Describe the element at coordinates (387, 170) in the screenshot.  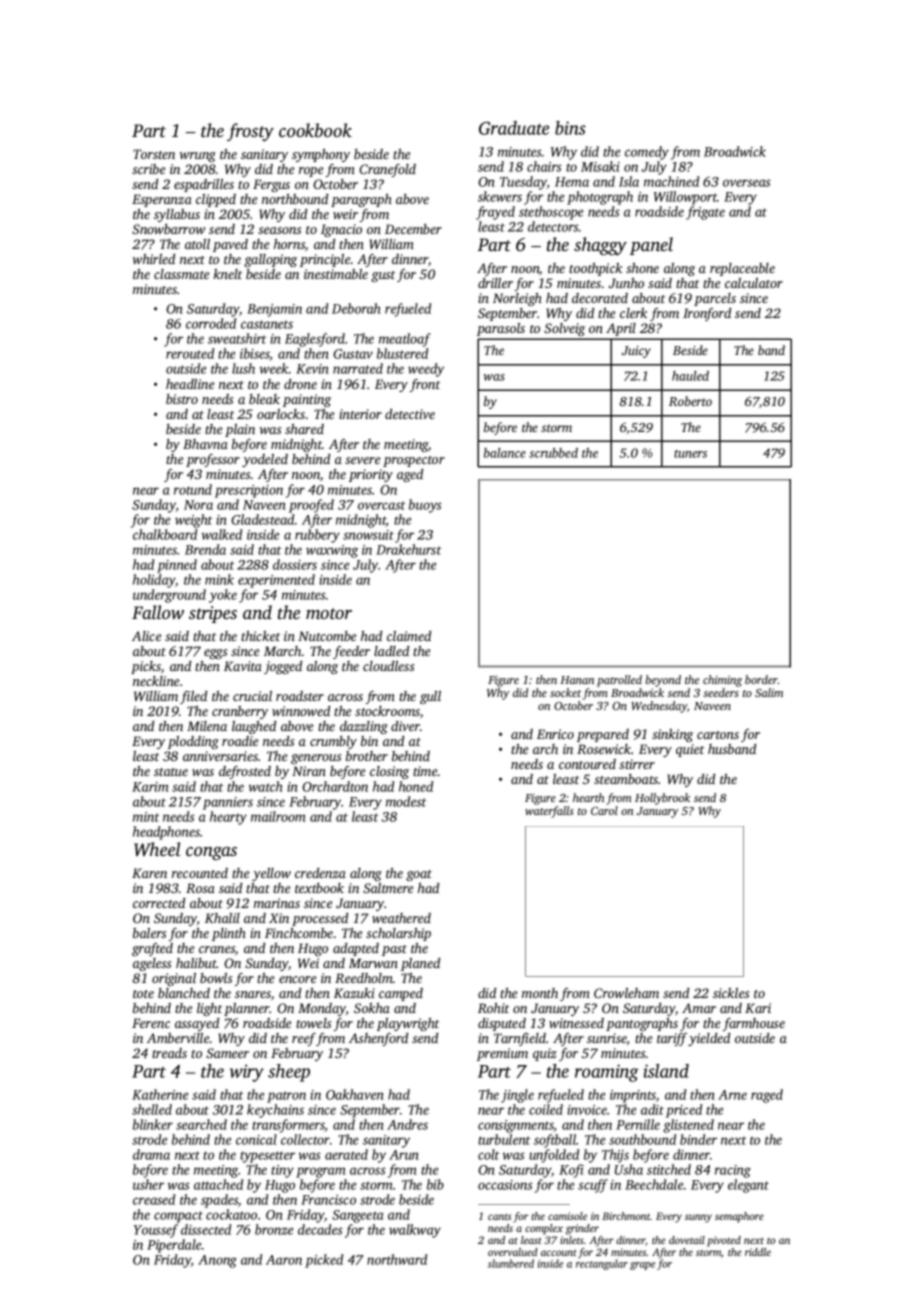
I see `Cranefold` at that location.
